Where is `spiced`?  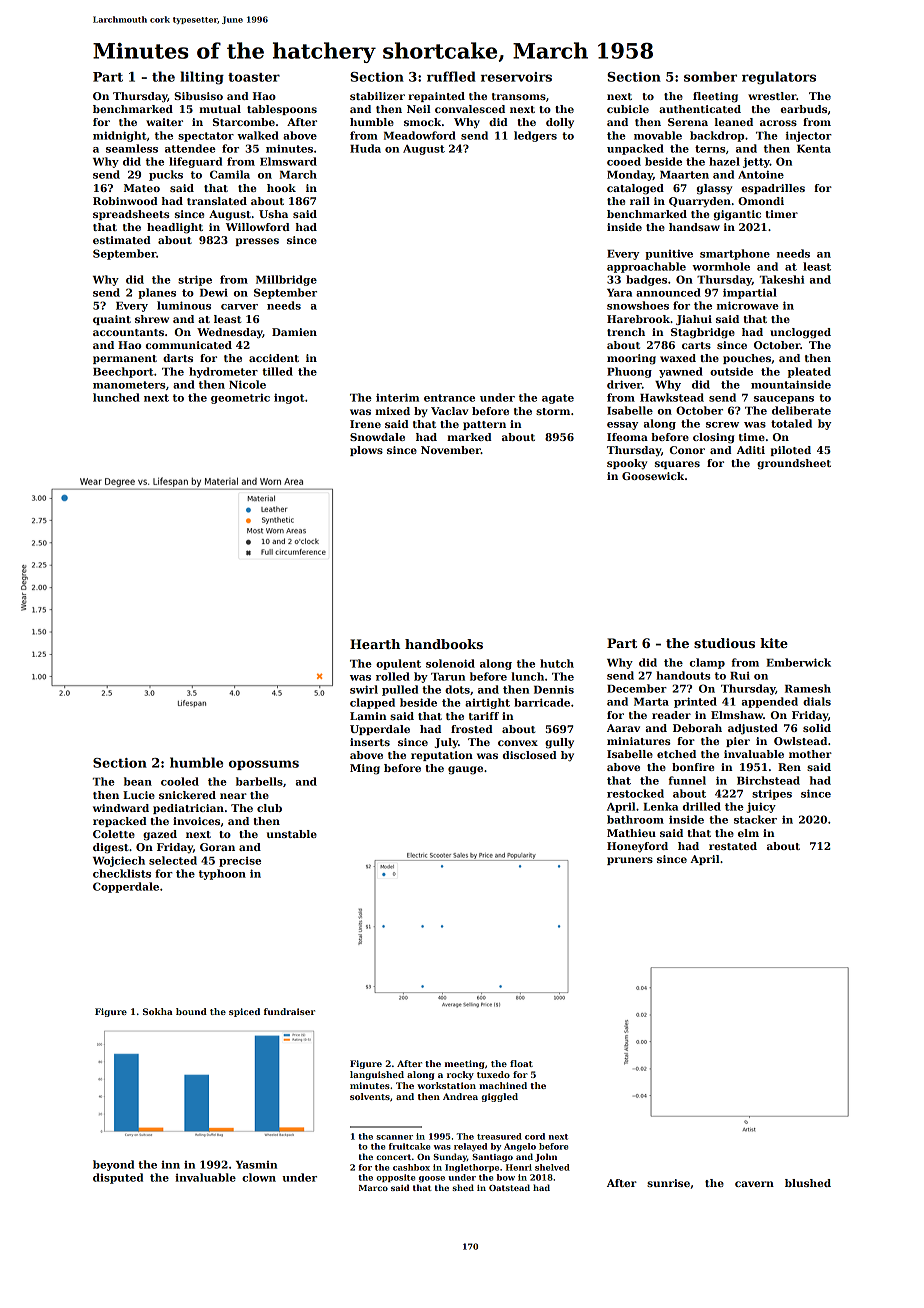
spiced is located at coordinates (244, 1012).
